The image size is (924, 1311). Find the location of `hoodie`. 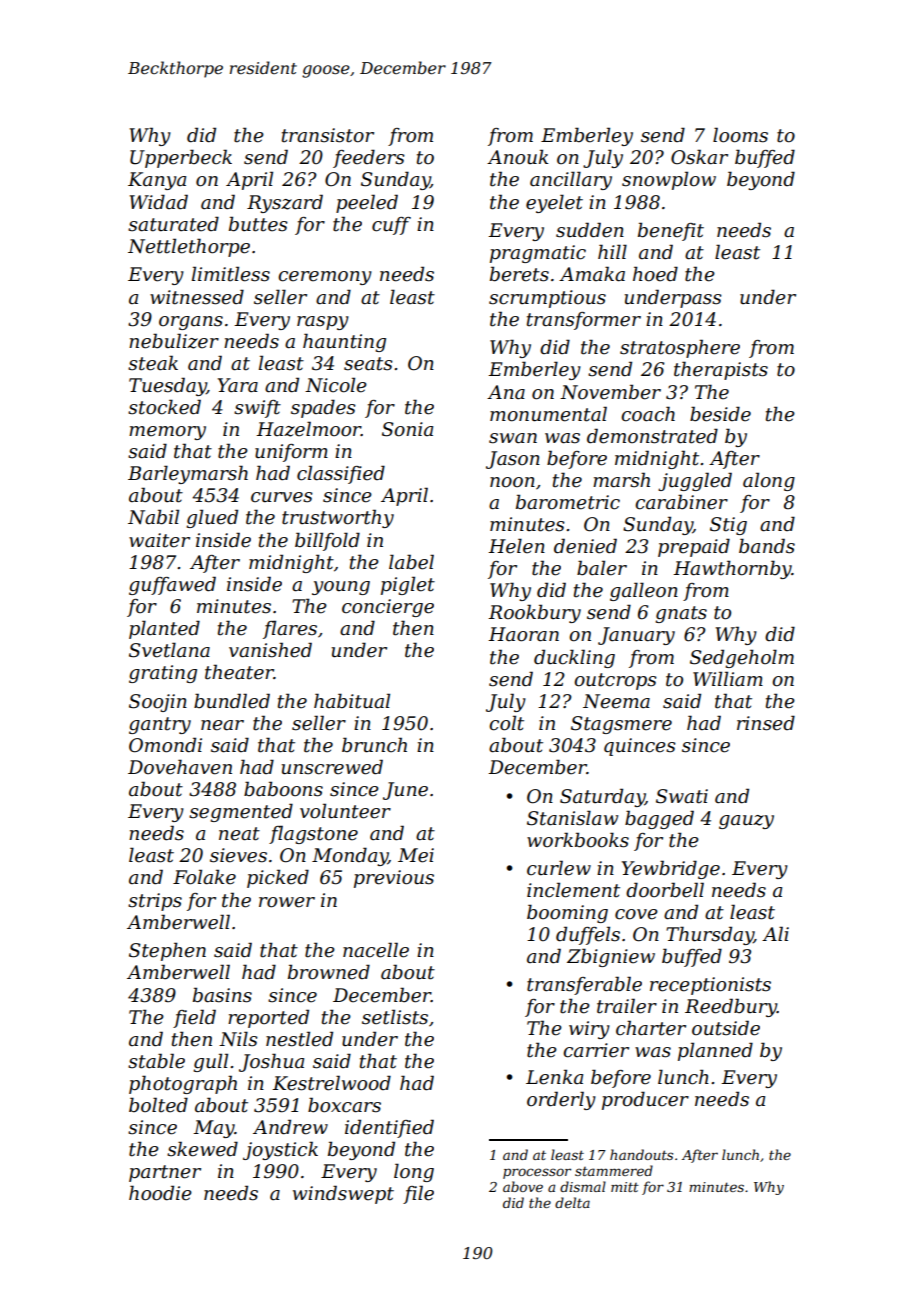

hoodie is located at coordinates (160, 1193).
